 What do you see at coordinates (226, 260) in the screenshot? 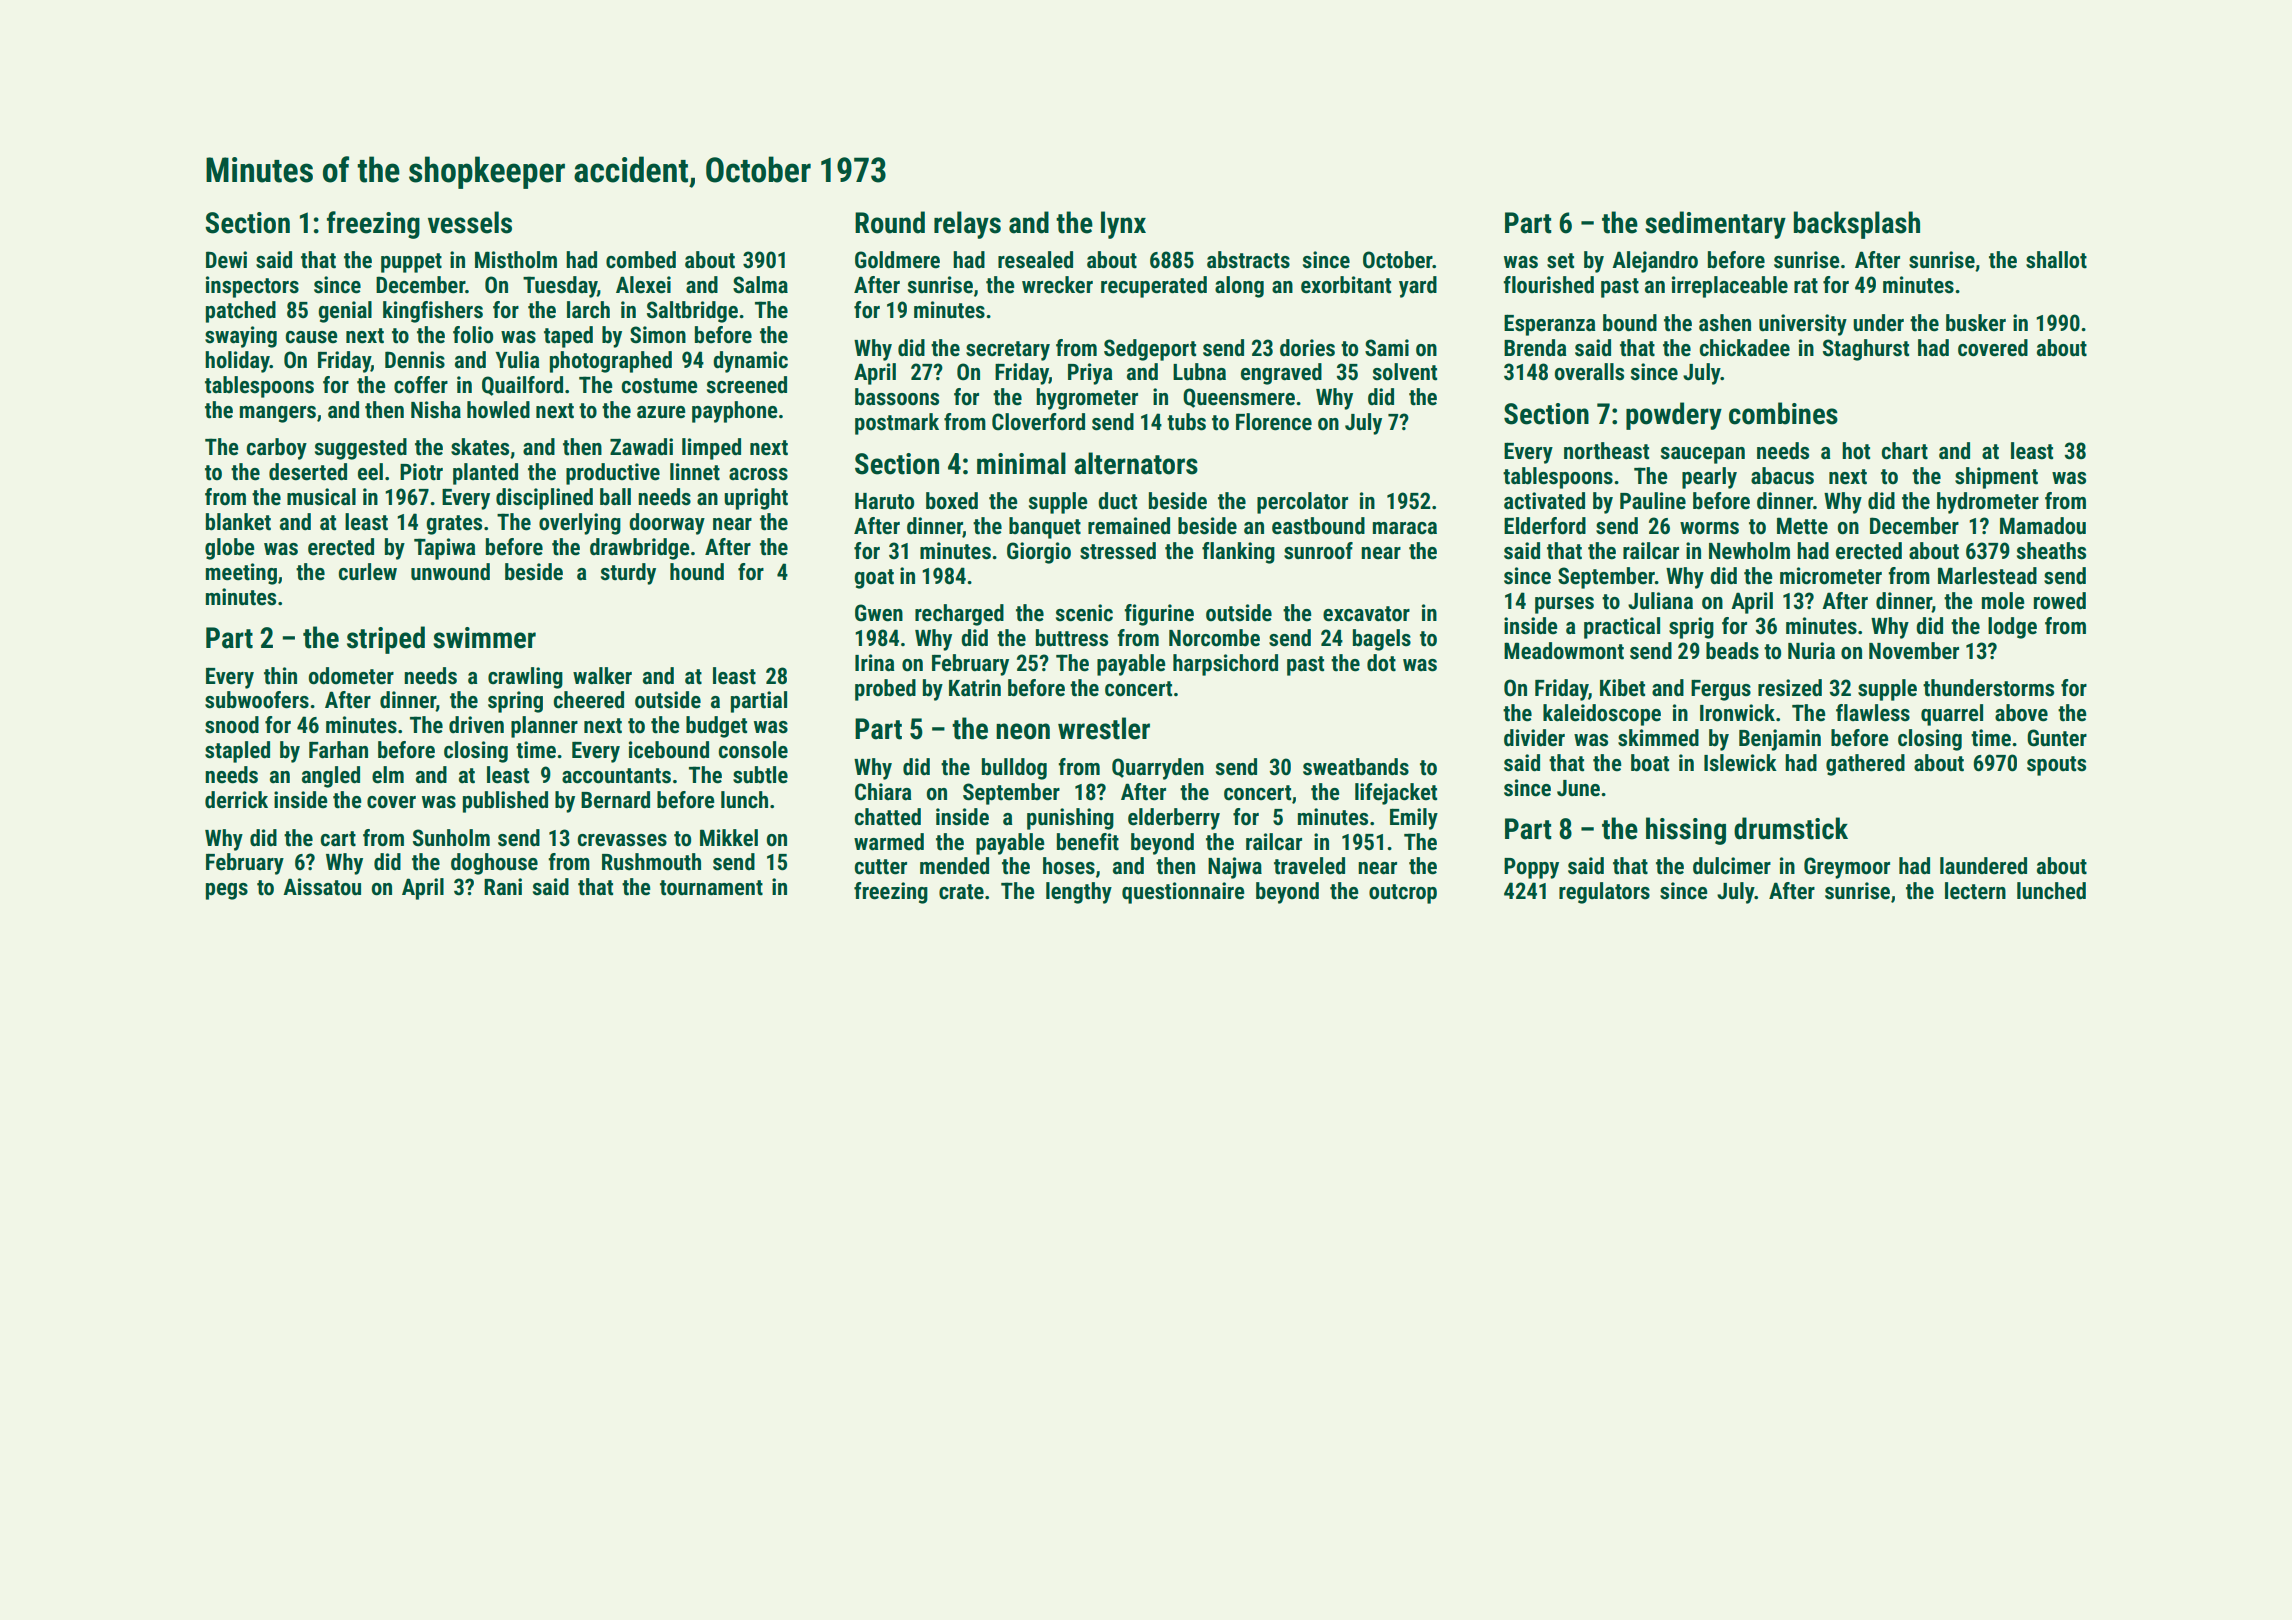
I see `Dewi` at bounding box center [226, 260].
